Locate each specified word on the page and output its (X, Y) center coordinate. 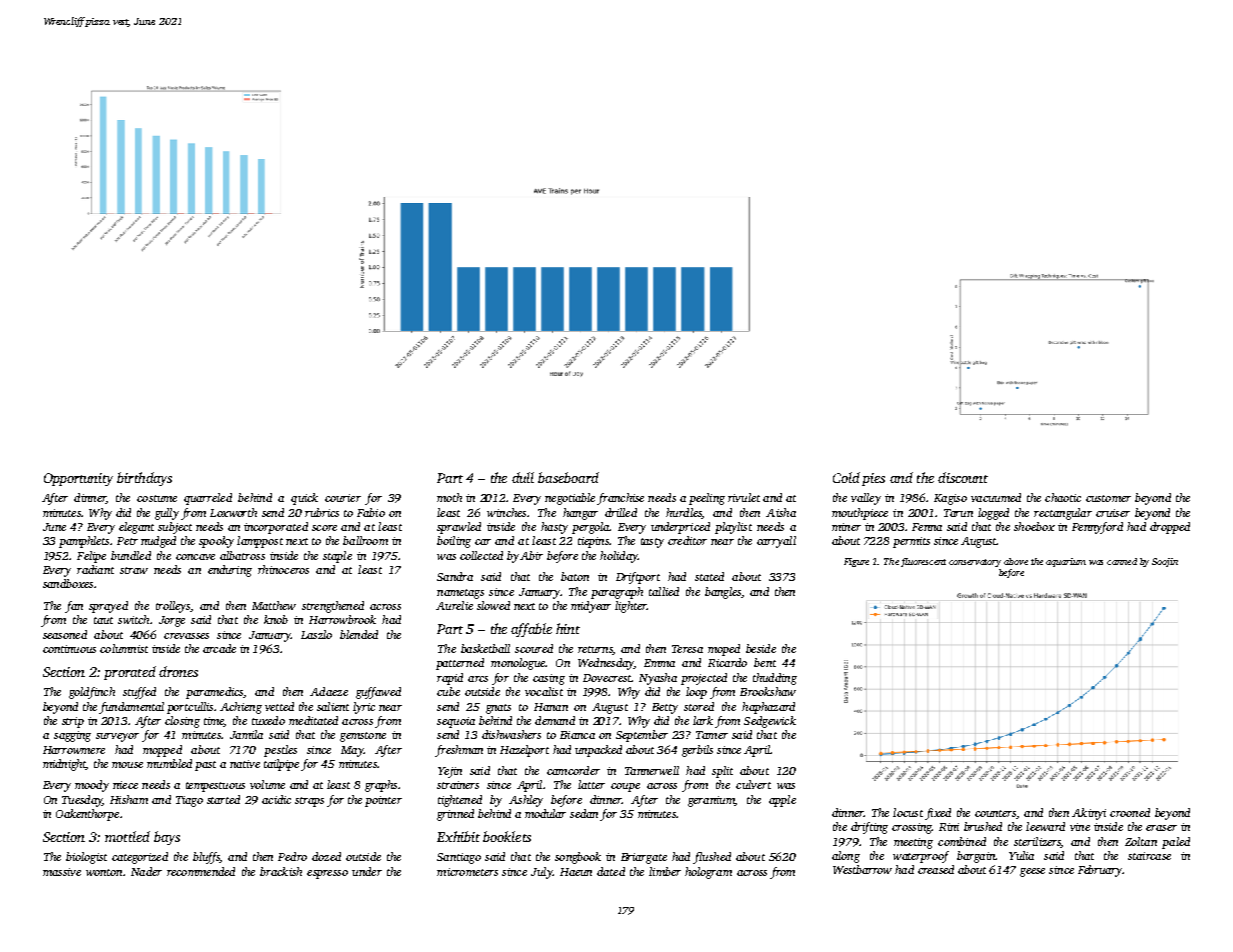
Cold (846, 477)
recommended (201, 871)
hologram (708, 873)
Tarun (958, 513)
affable (531, 630)
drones (178, 671)
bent (765, 662)
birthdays (144, 479)
